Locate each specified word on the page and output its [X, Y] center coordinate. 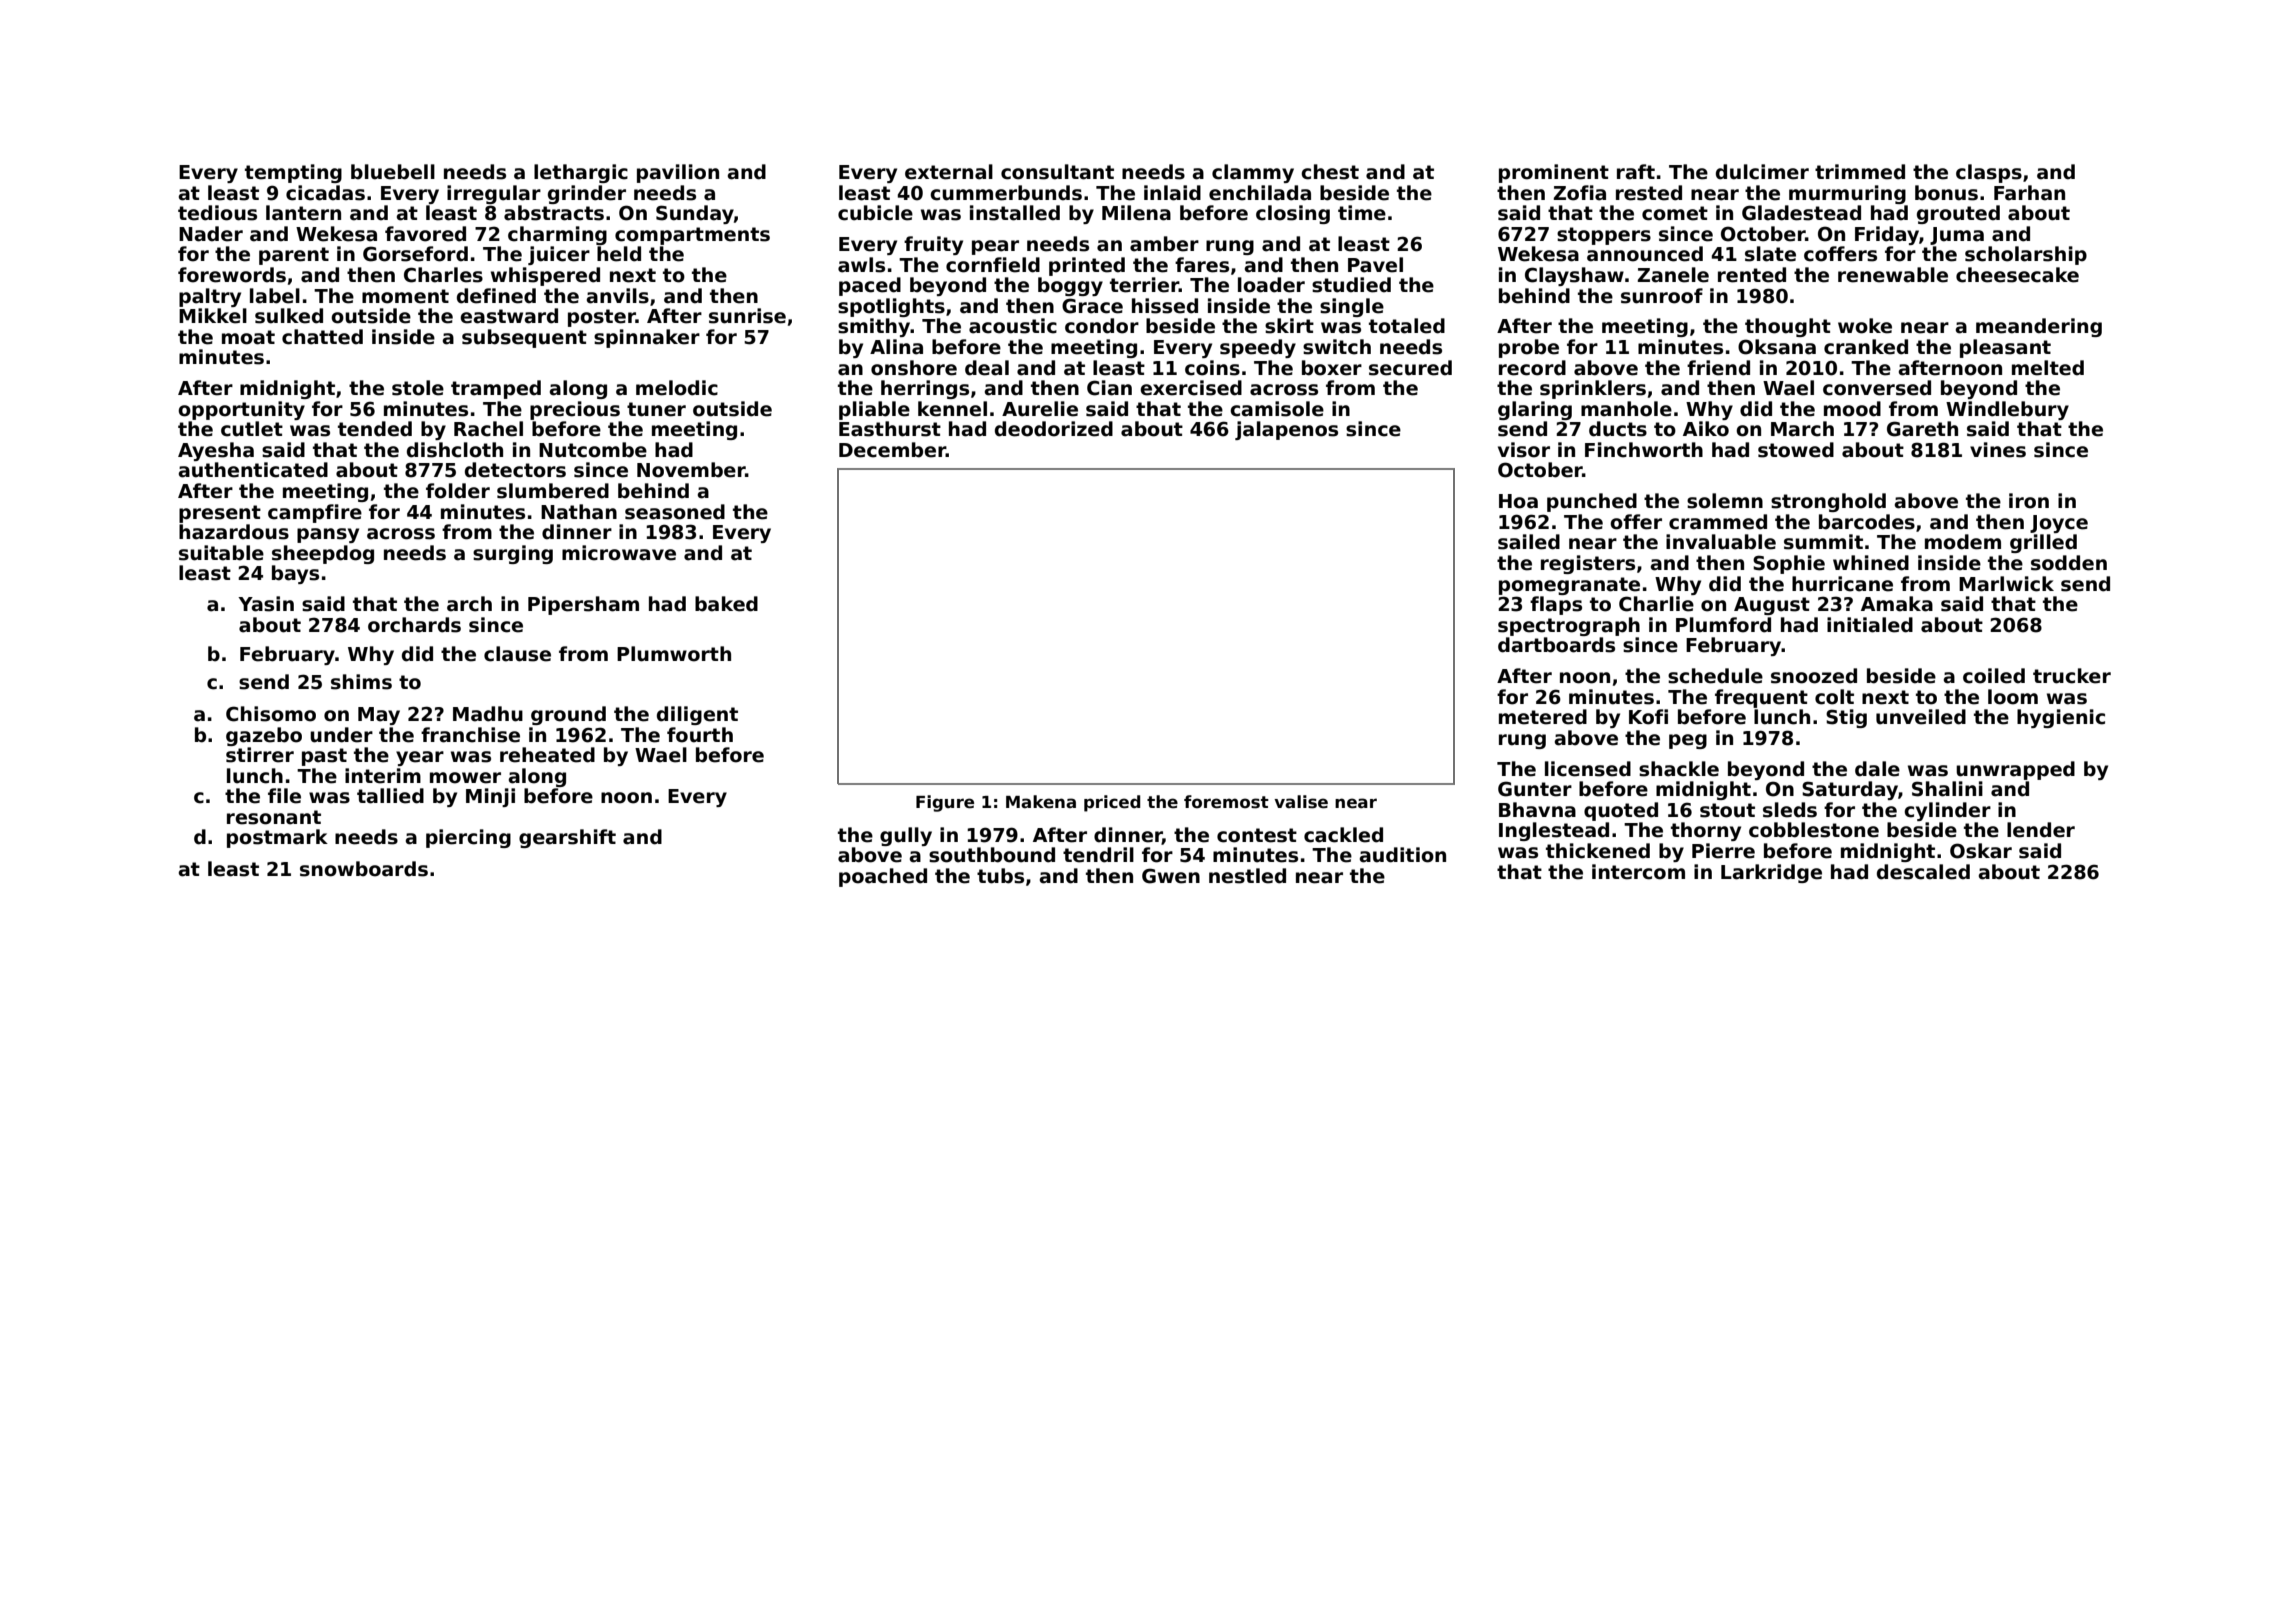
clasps [1989, 173]
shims [361, 682]
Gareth [1922, 429]
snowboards [364, 869]
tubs [1000, 876]
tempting [293, 173]
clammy [1253, 173]
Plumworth [674, 654]
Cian [1109, 388]
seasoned [675, 512]
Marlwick [2006, 584]
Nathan [579, 512]
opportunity [241, 410]
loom [2013, 697]
